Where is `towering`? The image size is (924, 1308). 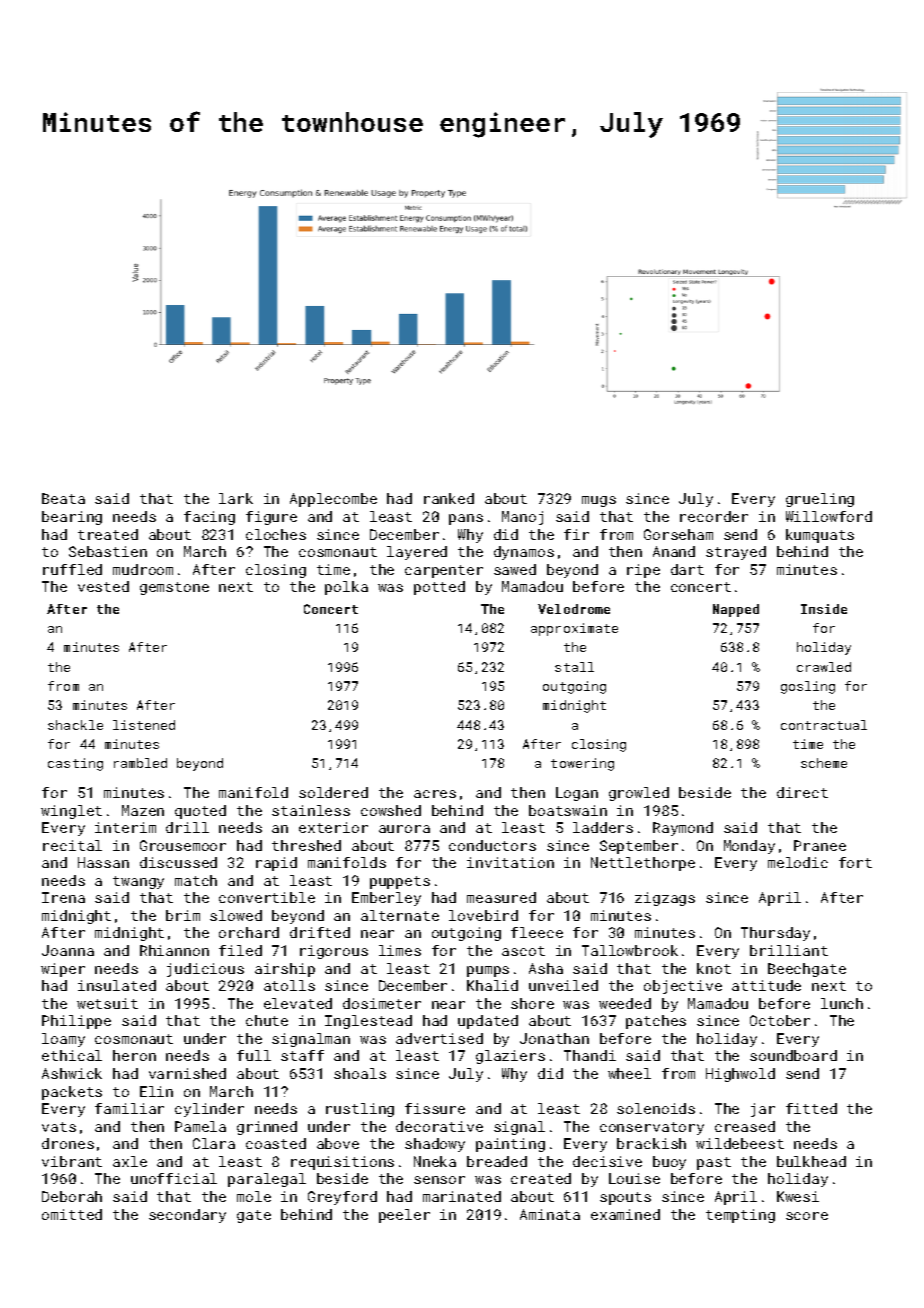
towering is located at coordinates (582, 764).
